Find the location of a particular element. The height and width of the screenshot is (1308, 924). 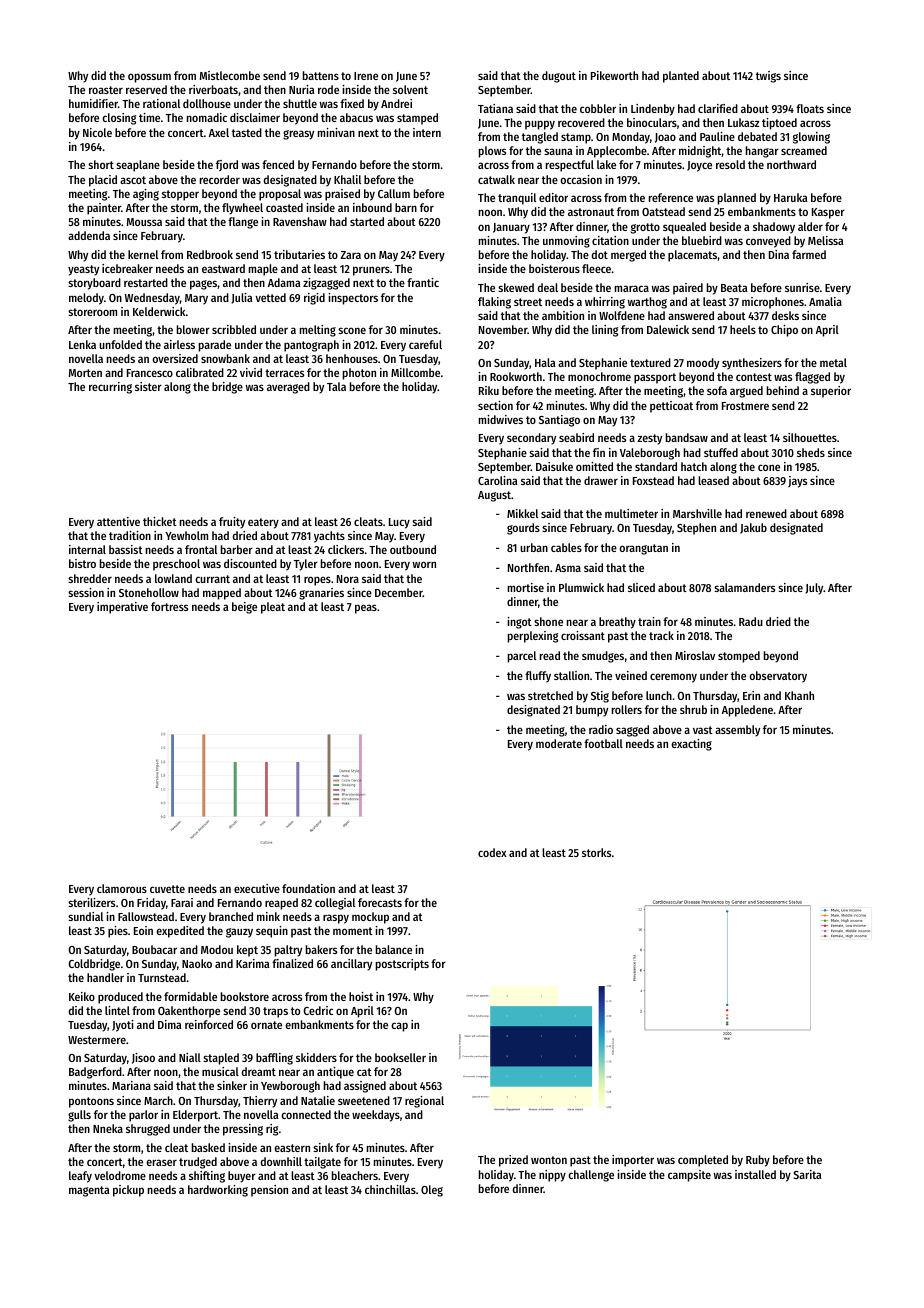

clarified is located at coordinates (718, 108).
